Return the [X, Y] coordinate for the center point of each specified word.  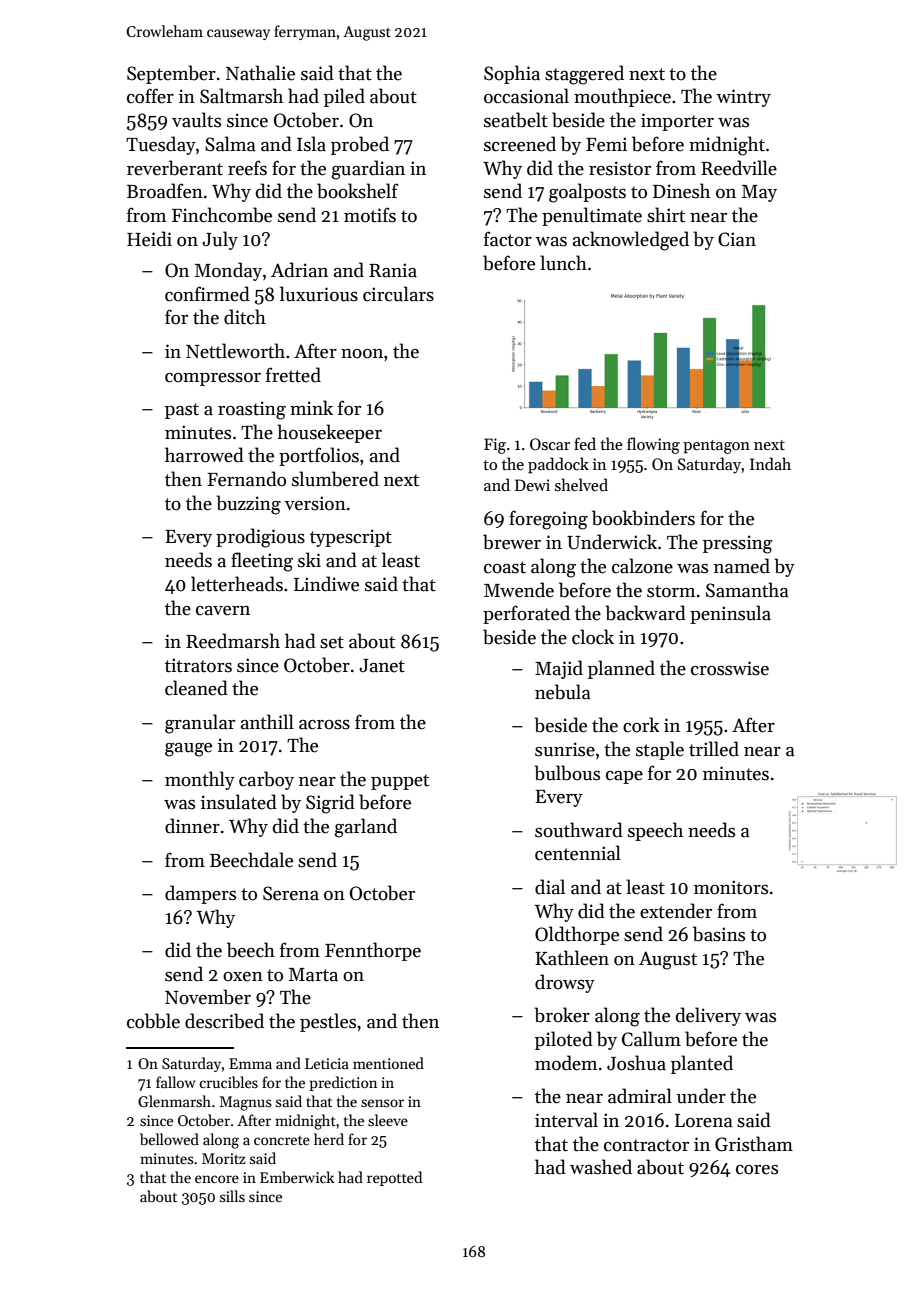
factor [508, 239]
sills [232, 1196]
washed [601, 1167]
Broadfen [165, 191]
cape [624, 777]
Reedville [739, 168]
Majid [559, 669]
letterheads [237, 584]
